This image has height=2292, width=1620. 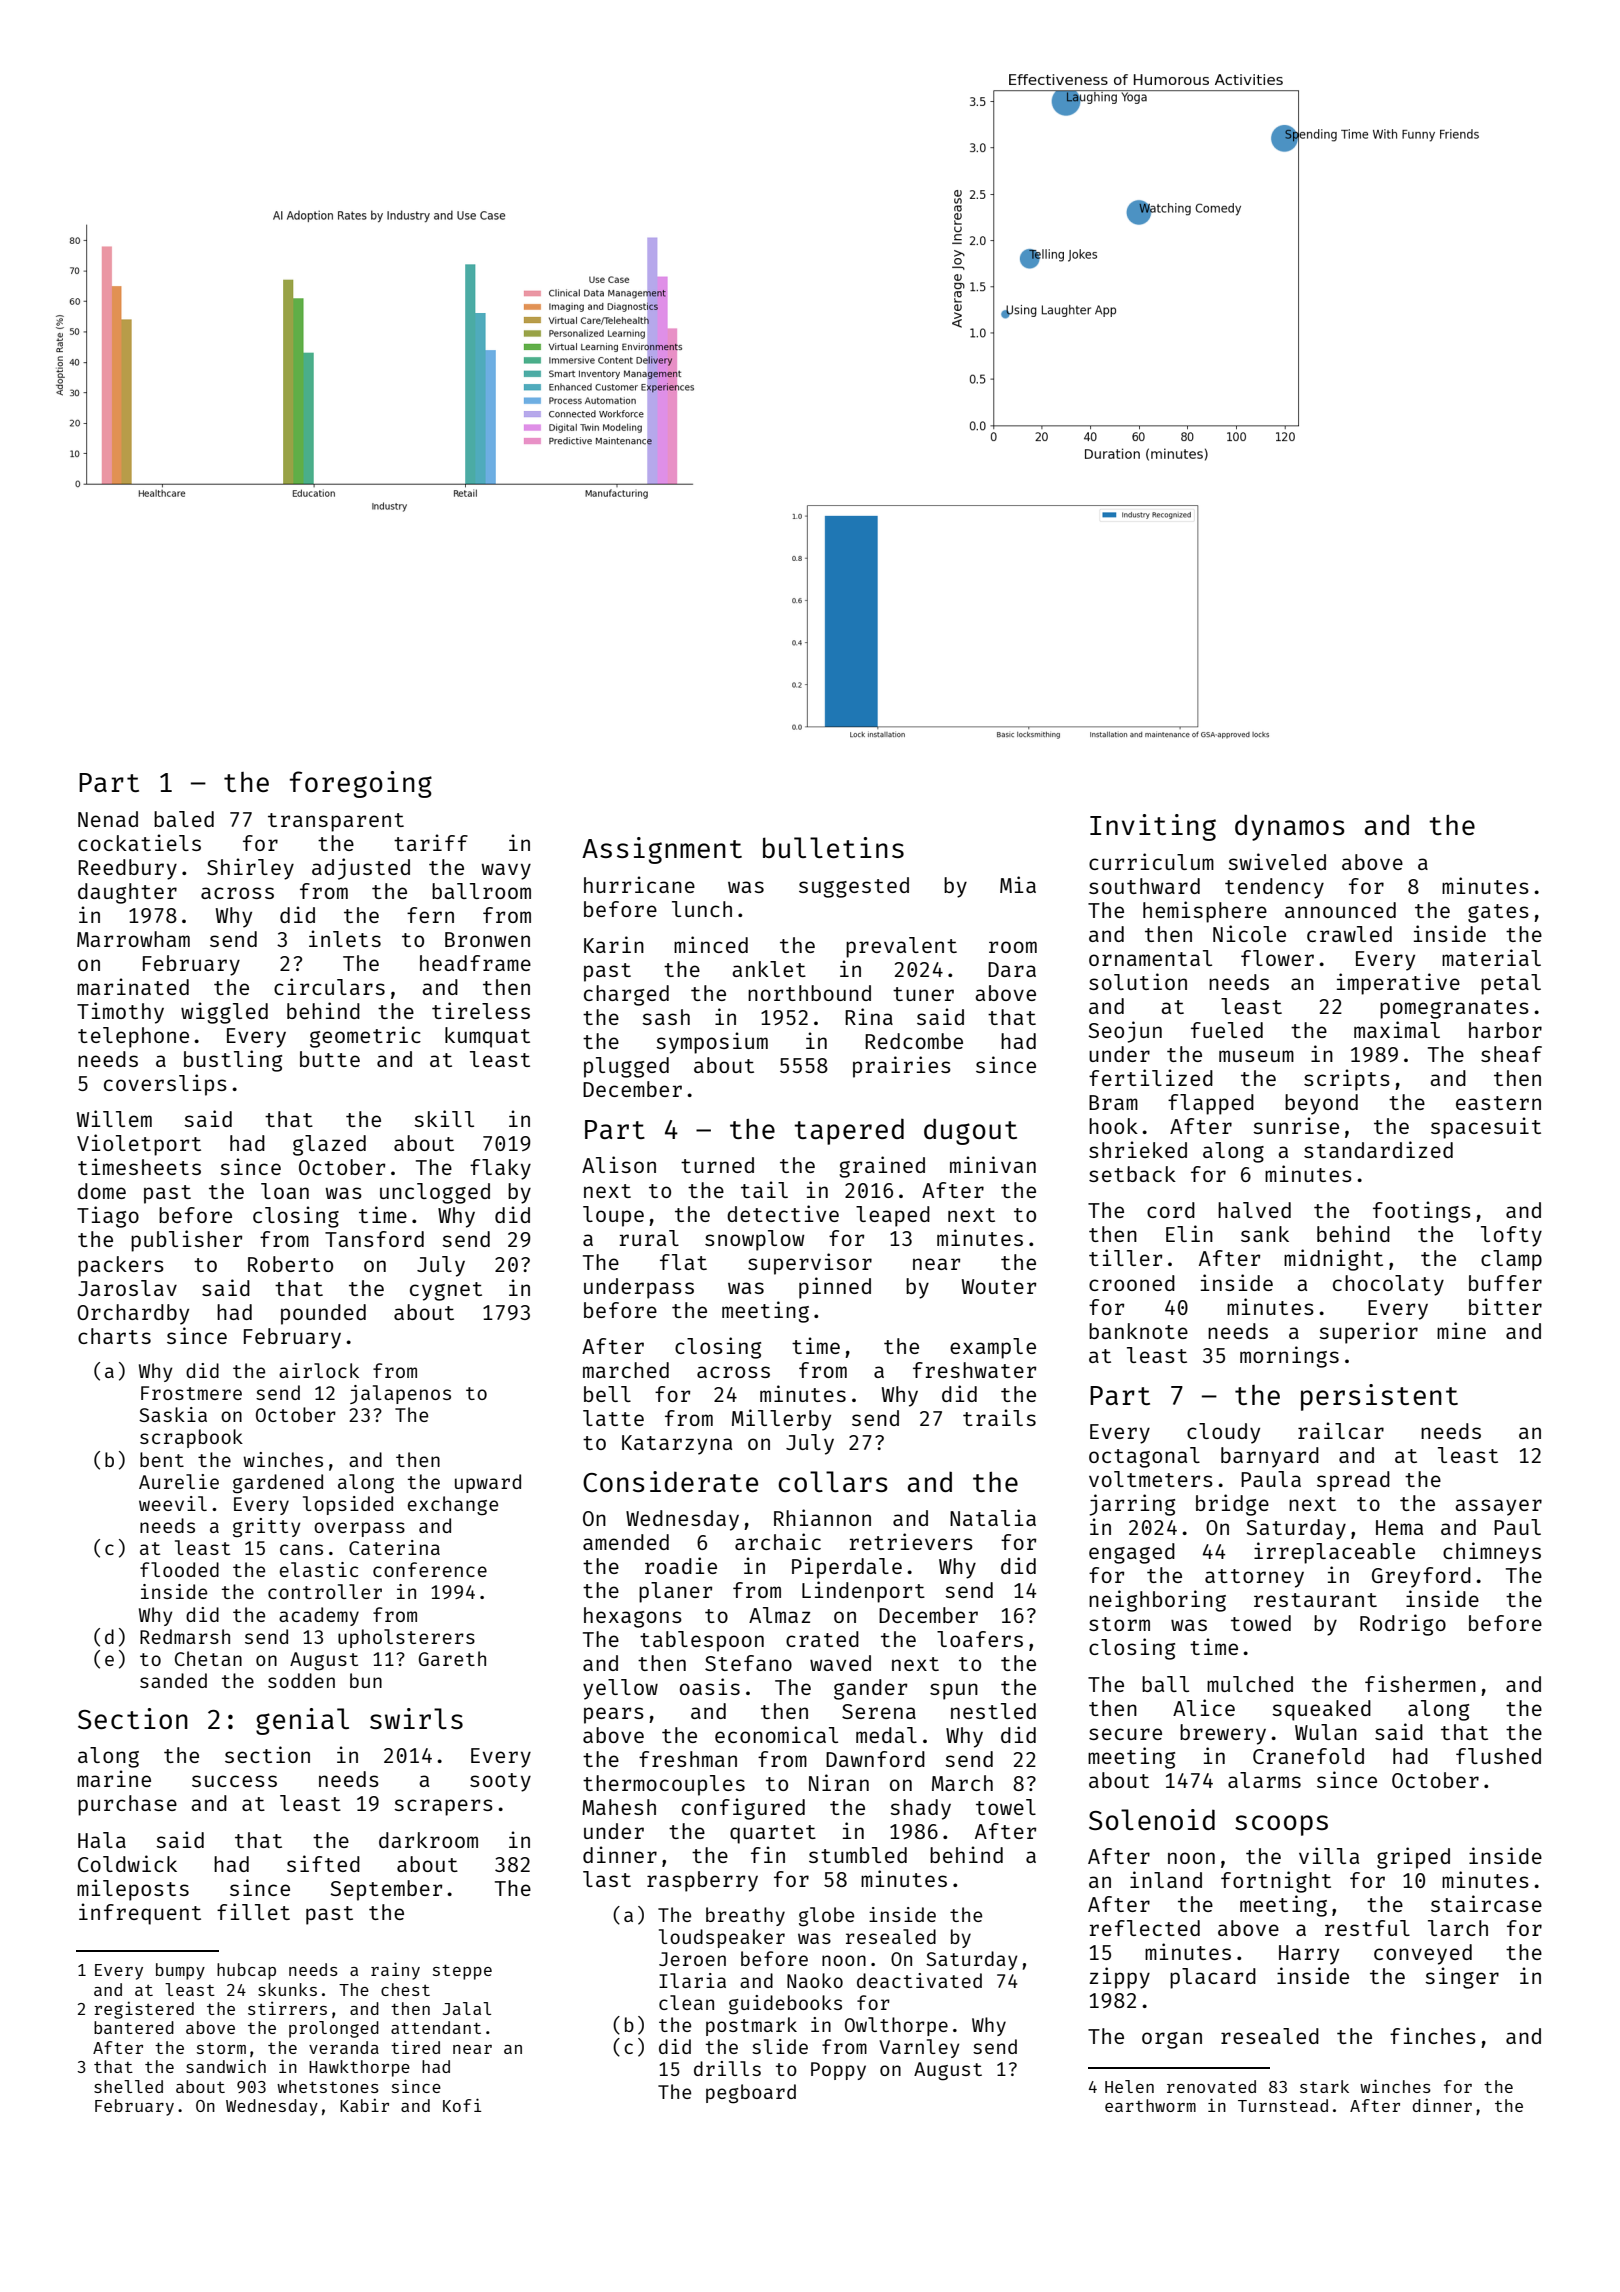 What do you see at coordinates (1232, 1505) in the image?
I see `bridge` at bounding box center [1232, 1505].
